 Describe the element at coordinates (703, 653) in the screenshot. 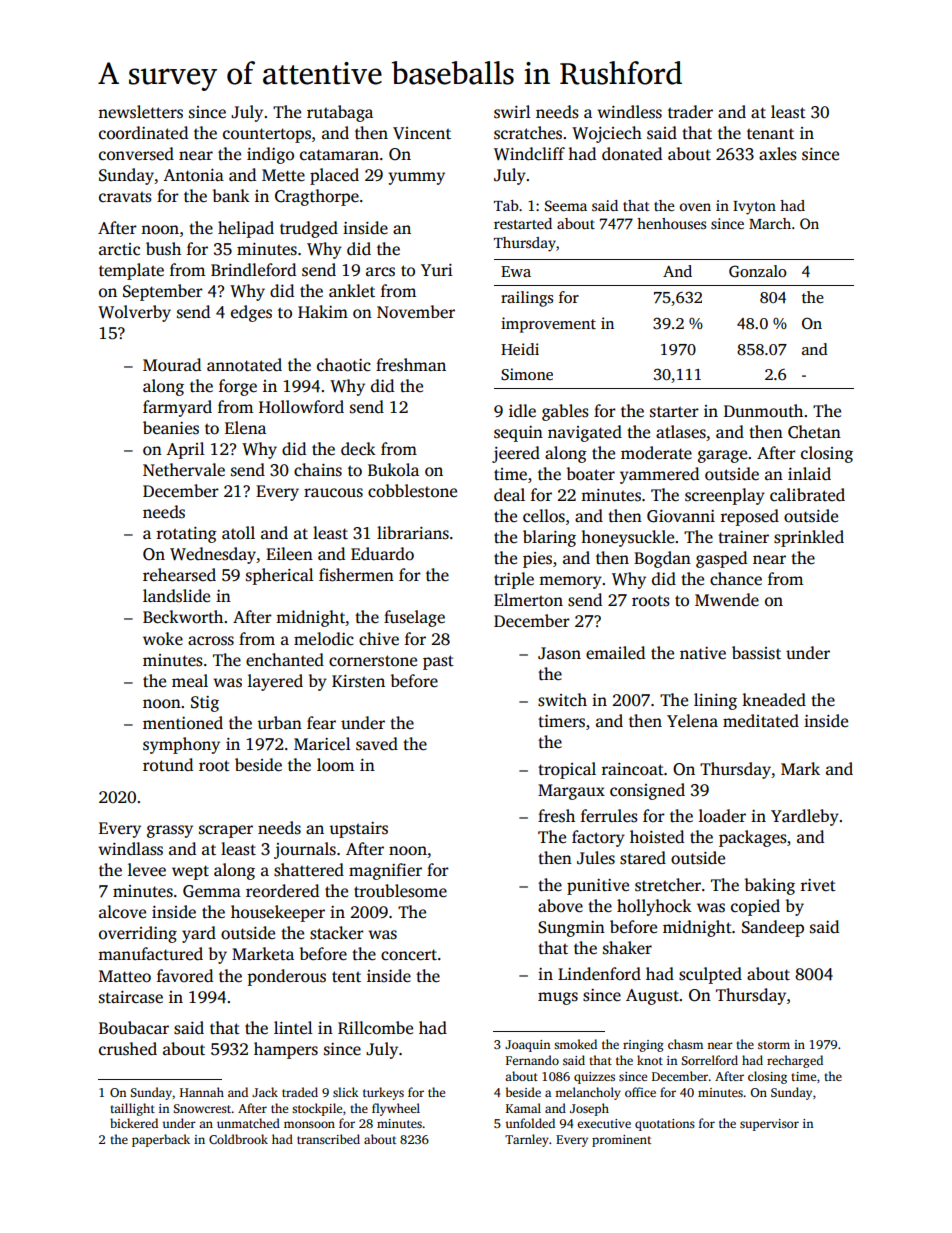

I see `native` at that location.
